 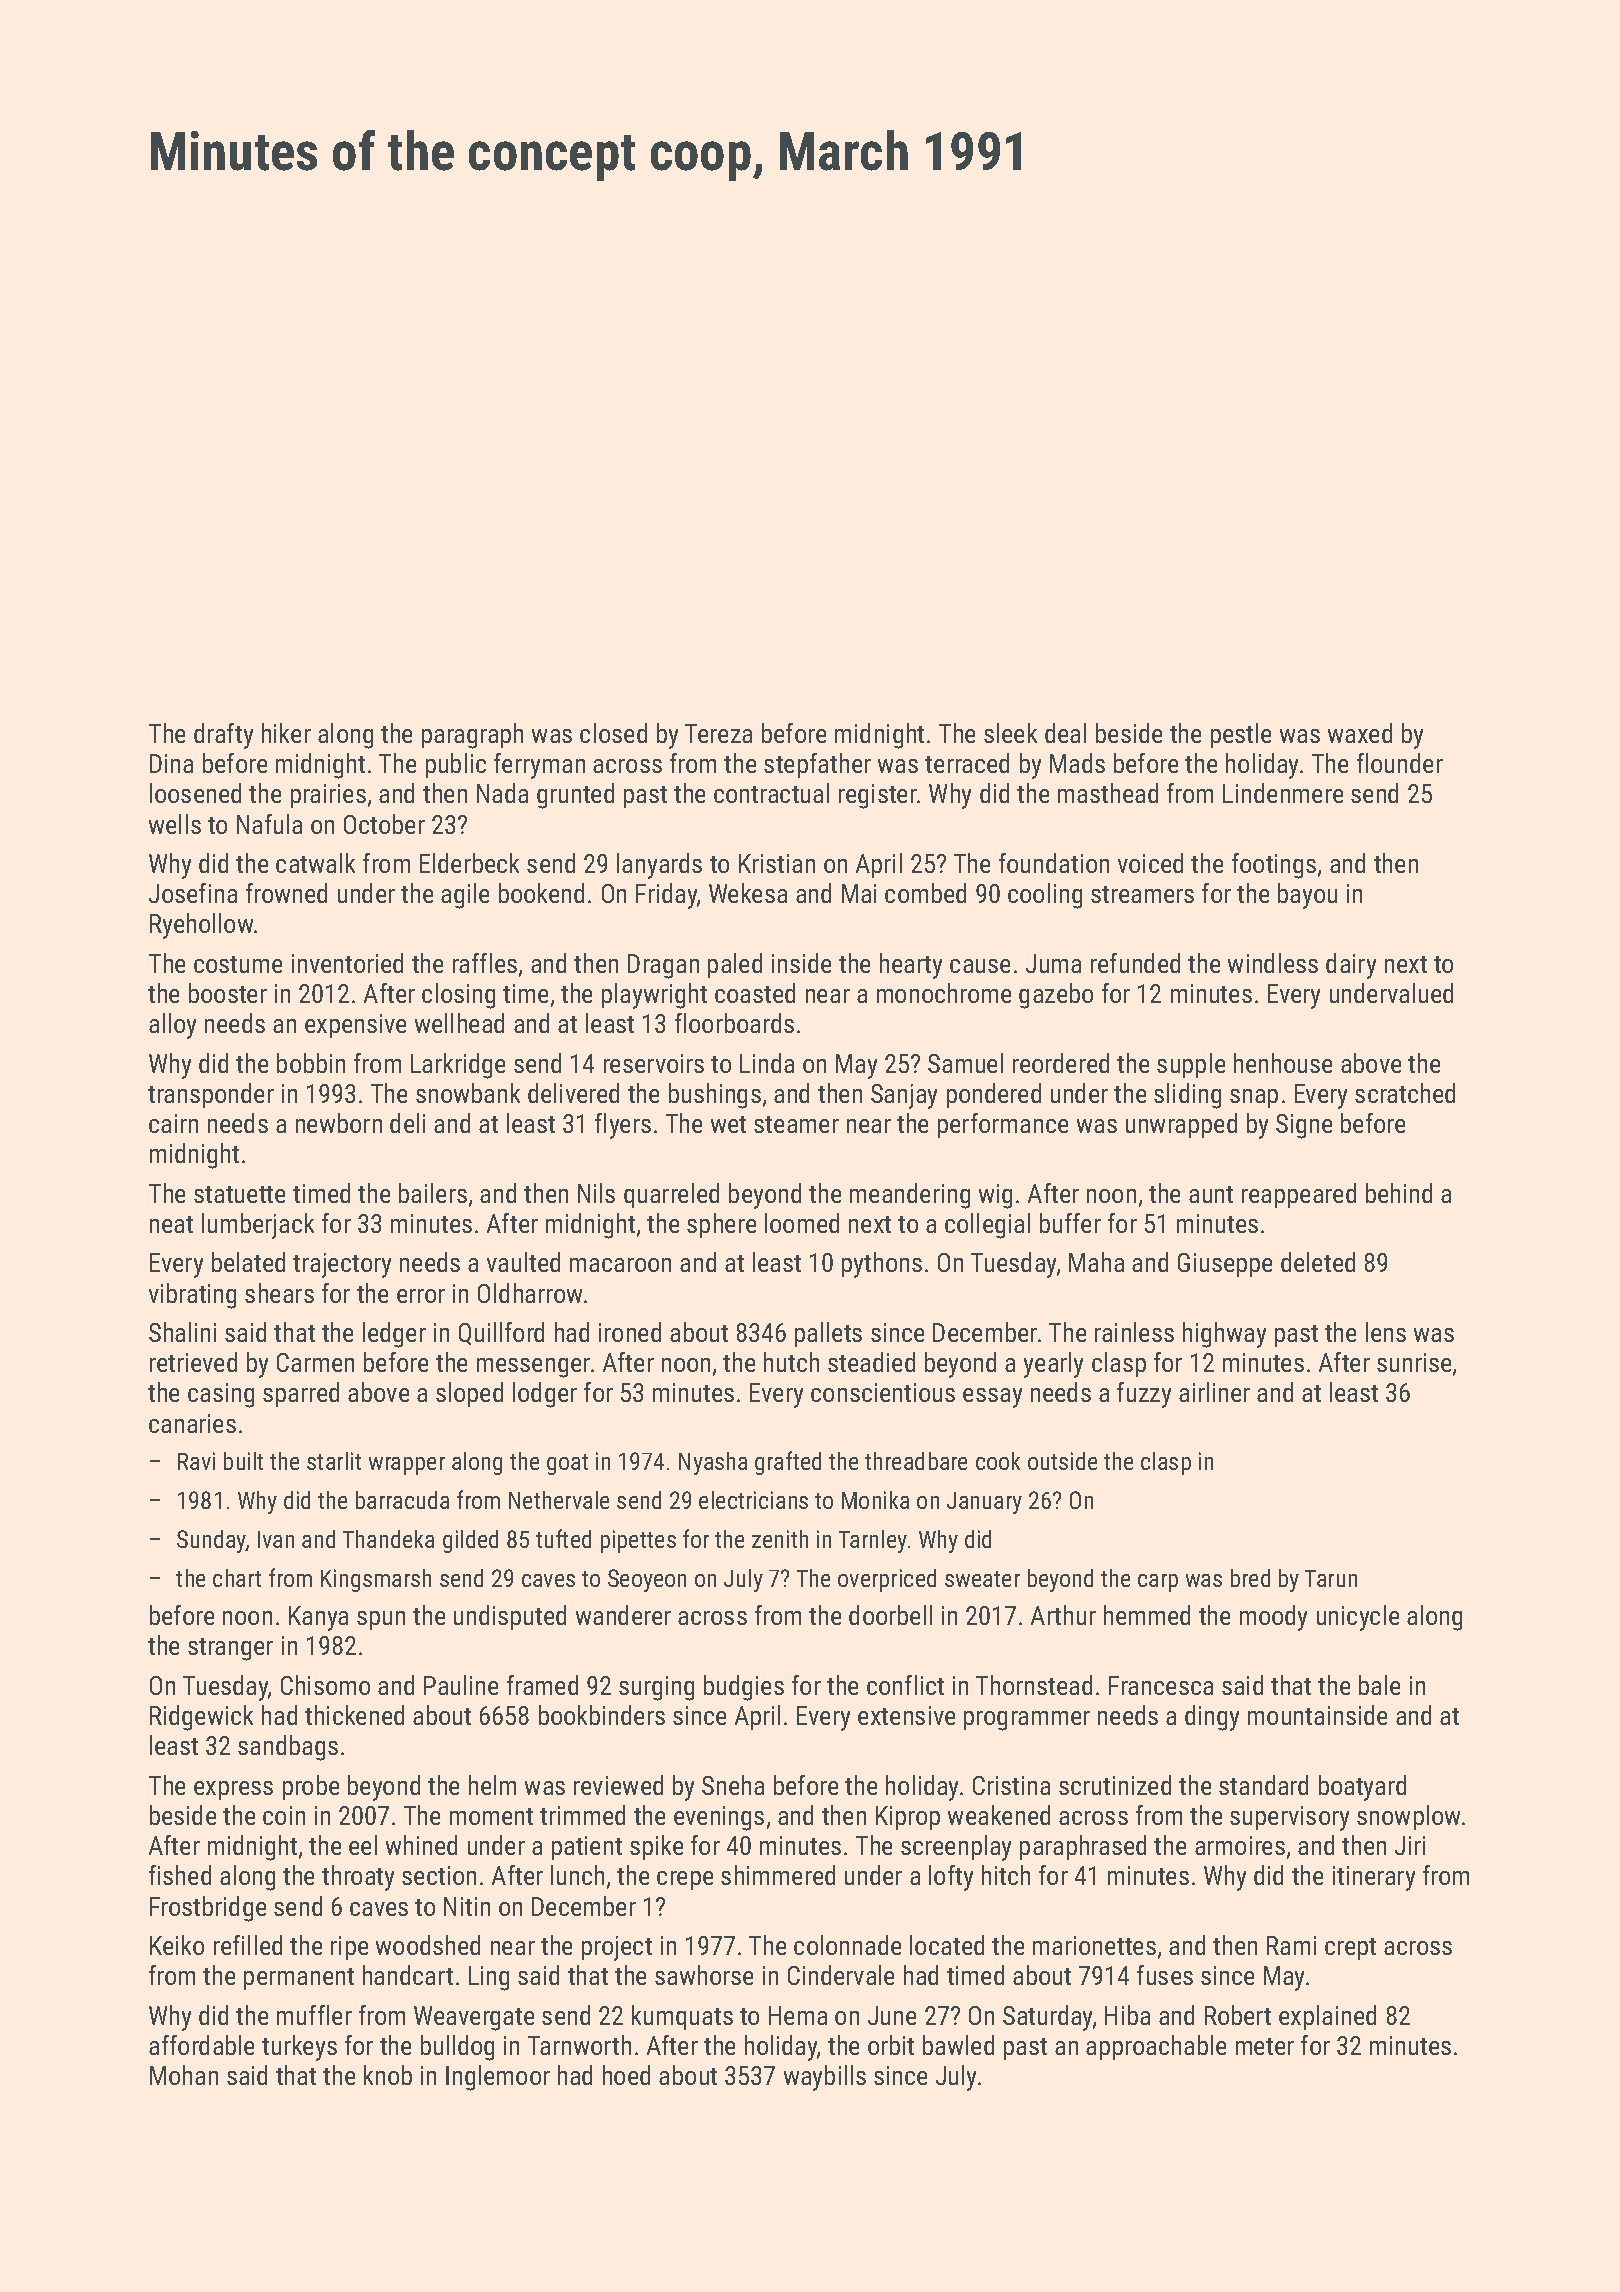 I want to click on doorbell, so click(x=890, y=1615).
